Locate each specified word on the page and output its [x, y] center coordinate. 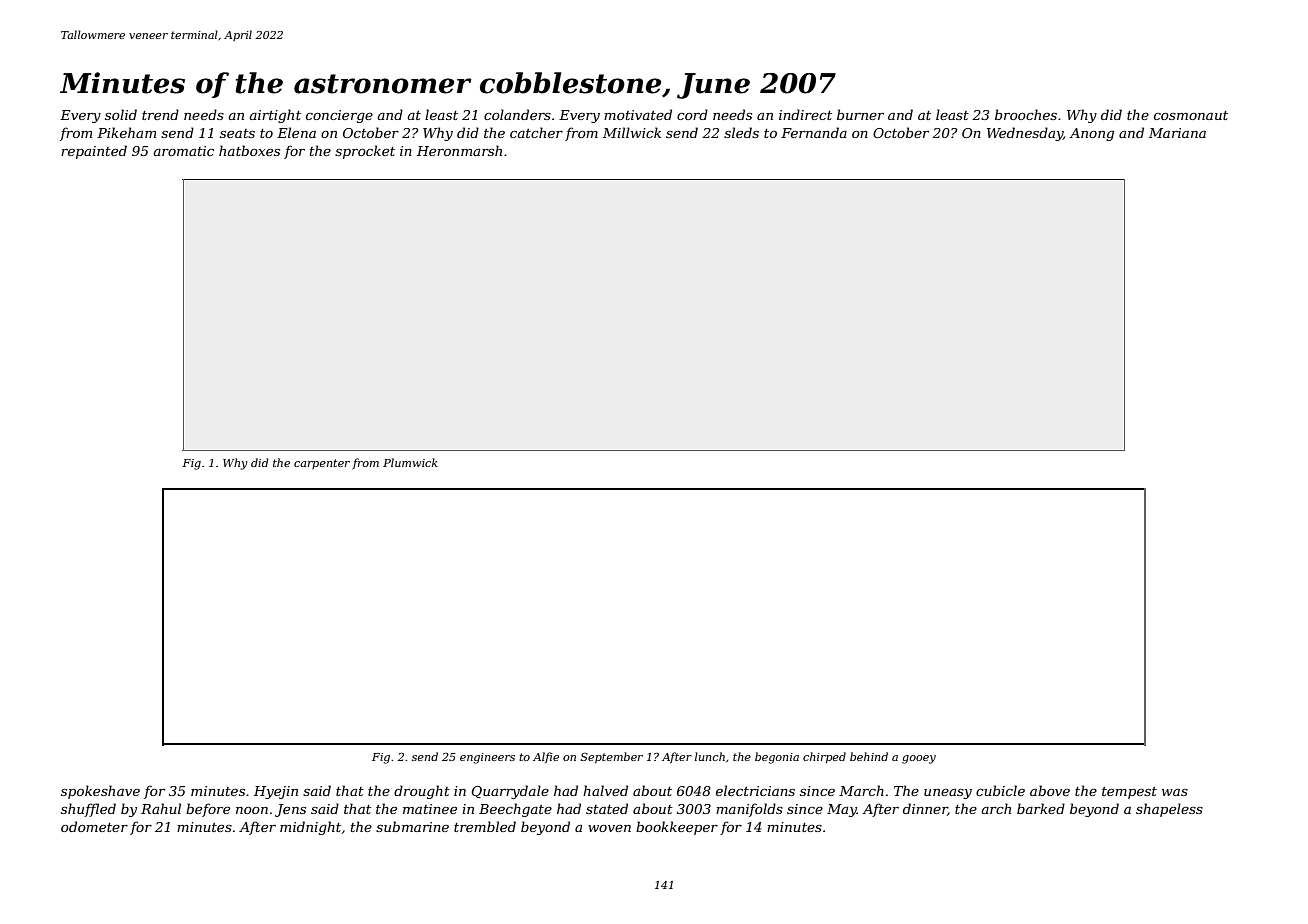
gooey [919, 759]
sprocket [365, 152]
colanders [517, 114]
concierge [339, 116]
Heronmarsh [459, 150]
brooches [1026, 114]
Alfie [546, 757]
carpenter [322, 464]
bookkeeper [677, 828]
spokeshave [100, 792]
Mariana [1177, 133]
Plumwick [410, 462]
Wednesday [1025, 134]
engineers [487, 758]
